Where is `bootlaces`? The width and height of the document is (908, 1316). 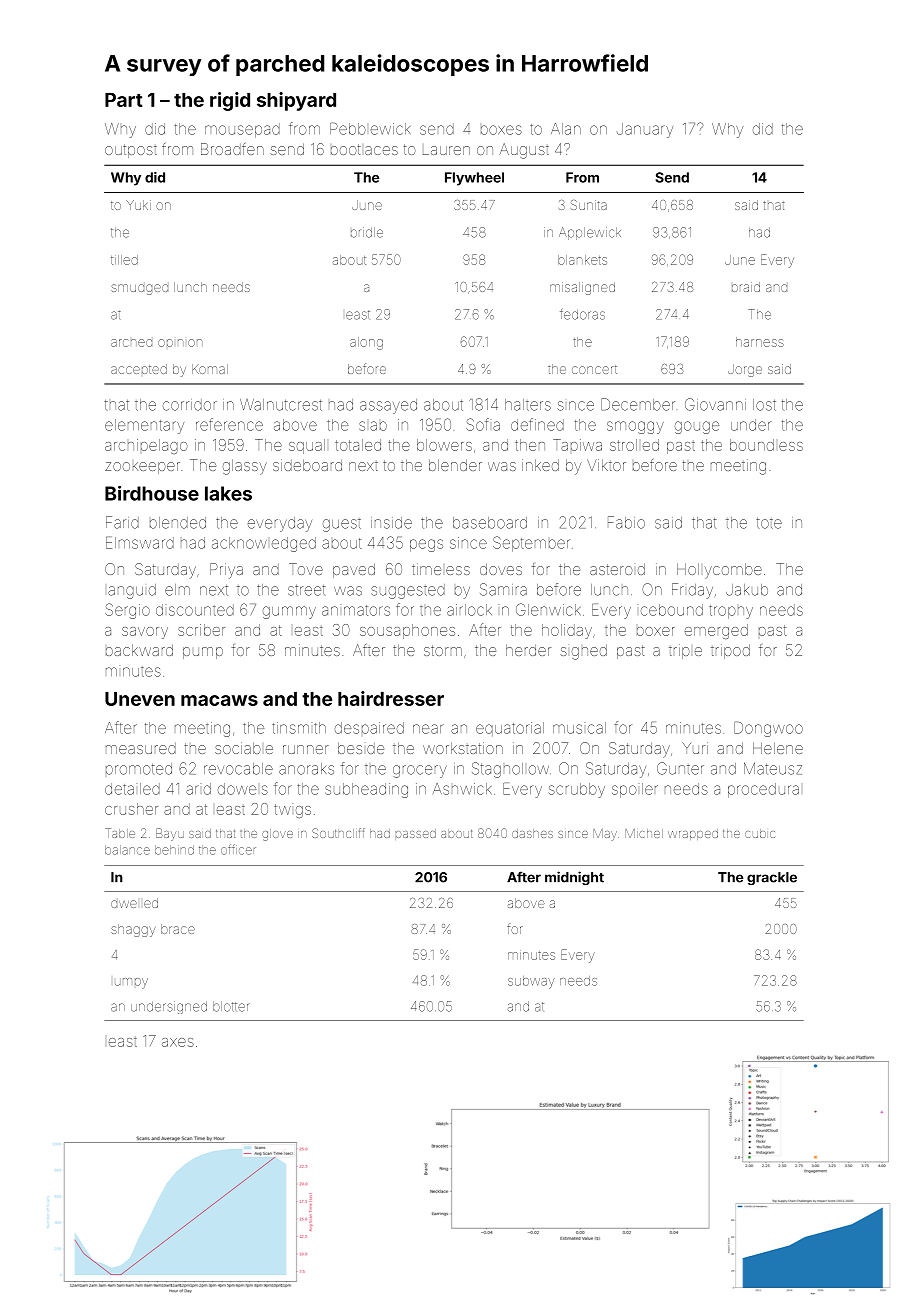
bootlaces is located at coordinates (364, 149).
